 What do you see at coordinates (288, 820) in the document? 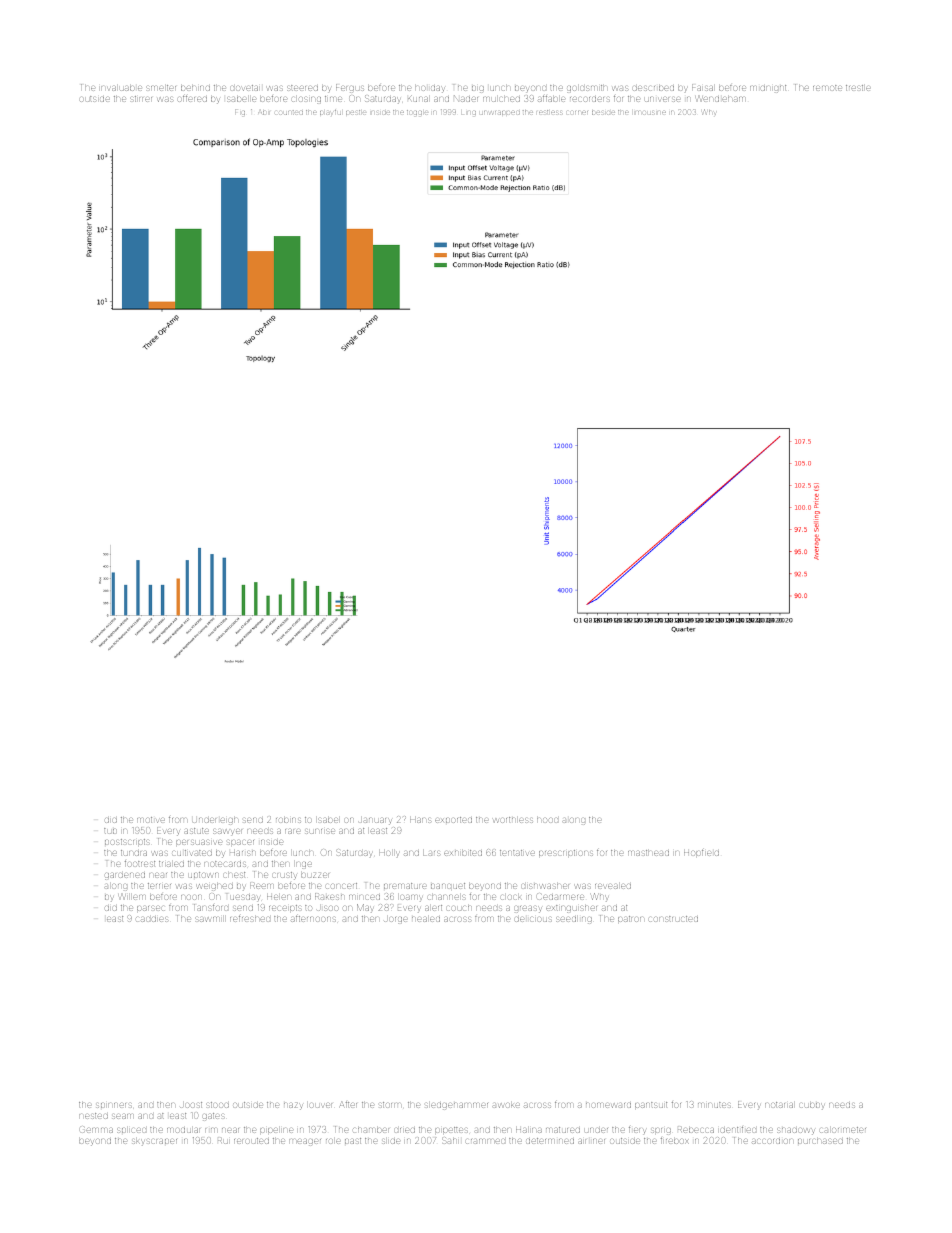
I see `robins` at bounding box center [288, 820].
